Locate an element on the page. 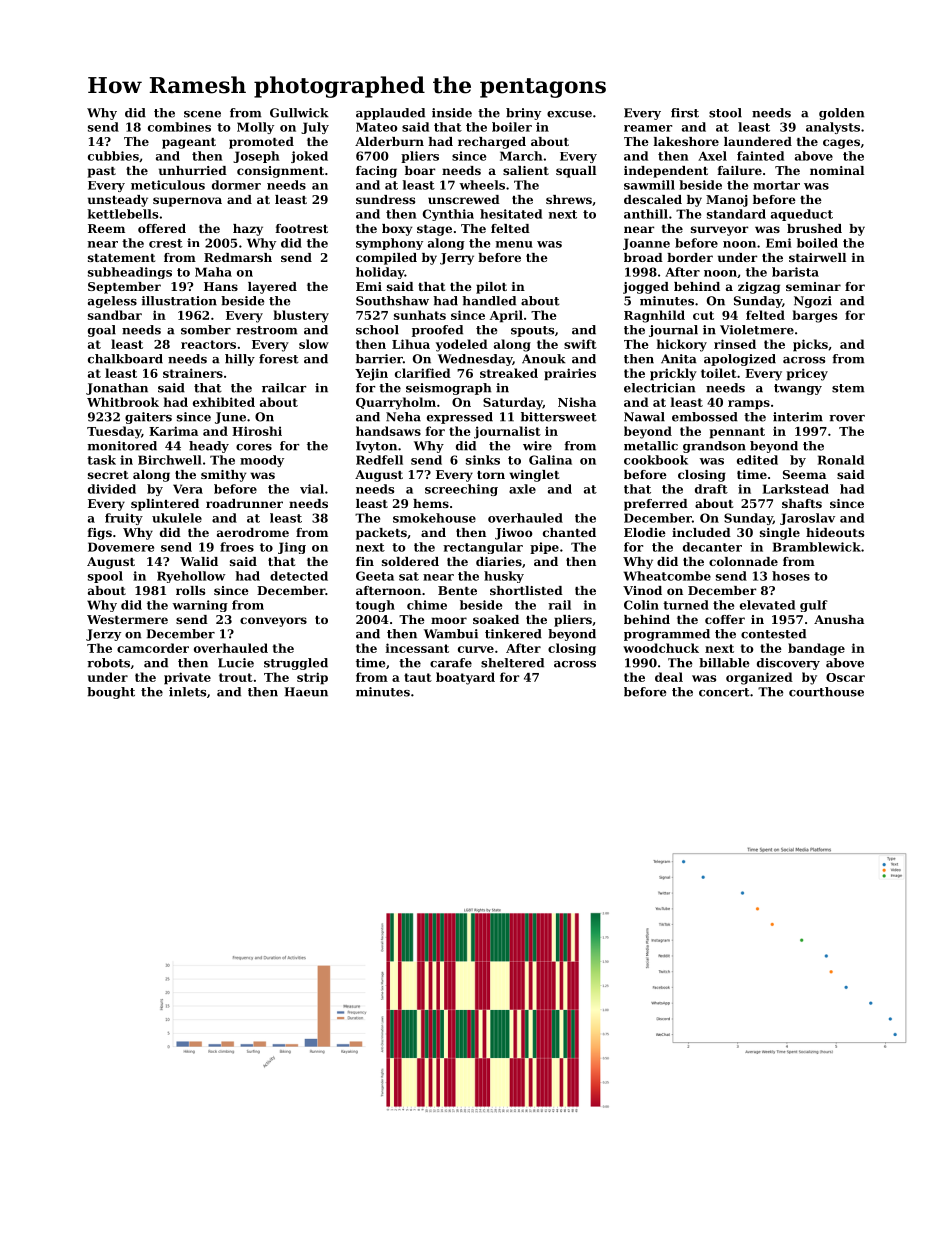  incessant is located at coordinates (417, 648).
